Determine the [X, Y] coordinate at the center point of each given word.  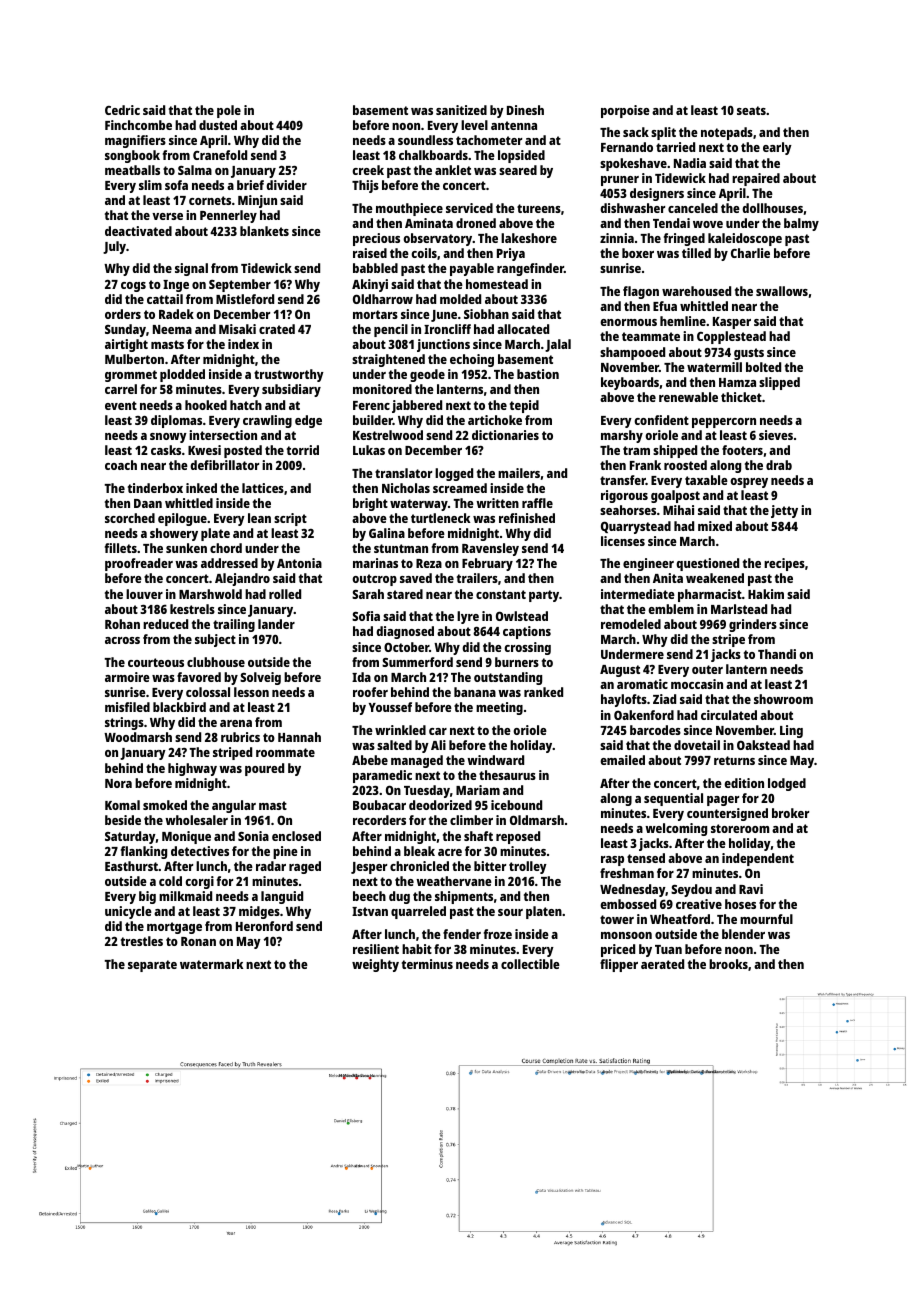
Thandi [777, 654]
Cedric [122, 110]
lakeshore [529, 238]
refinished [527, 518]
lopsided [521, 156]
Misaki [237, 329]
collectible [530, 964]
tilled [696, 253]
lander [276, 624]
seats [751, 110]
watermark [211, 964]
